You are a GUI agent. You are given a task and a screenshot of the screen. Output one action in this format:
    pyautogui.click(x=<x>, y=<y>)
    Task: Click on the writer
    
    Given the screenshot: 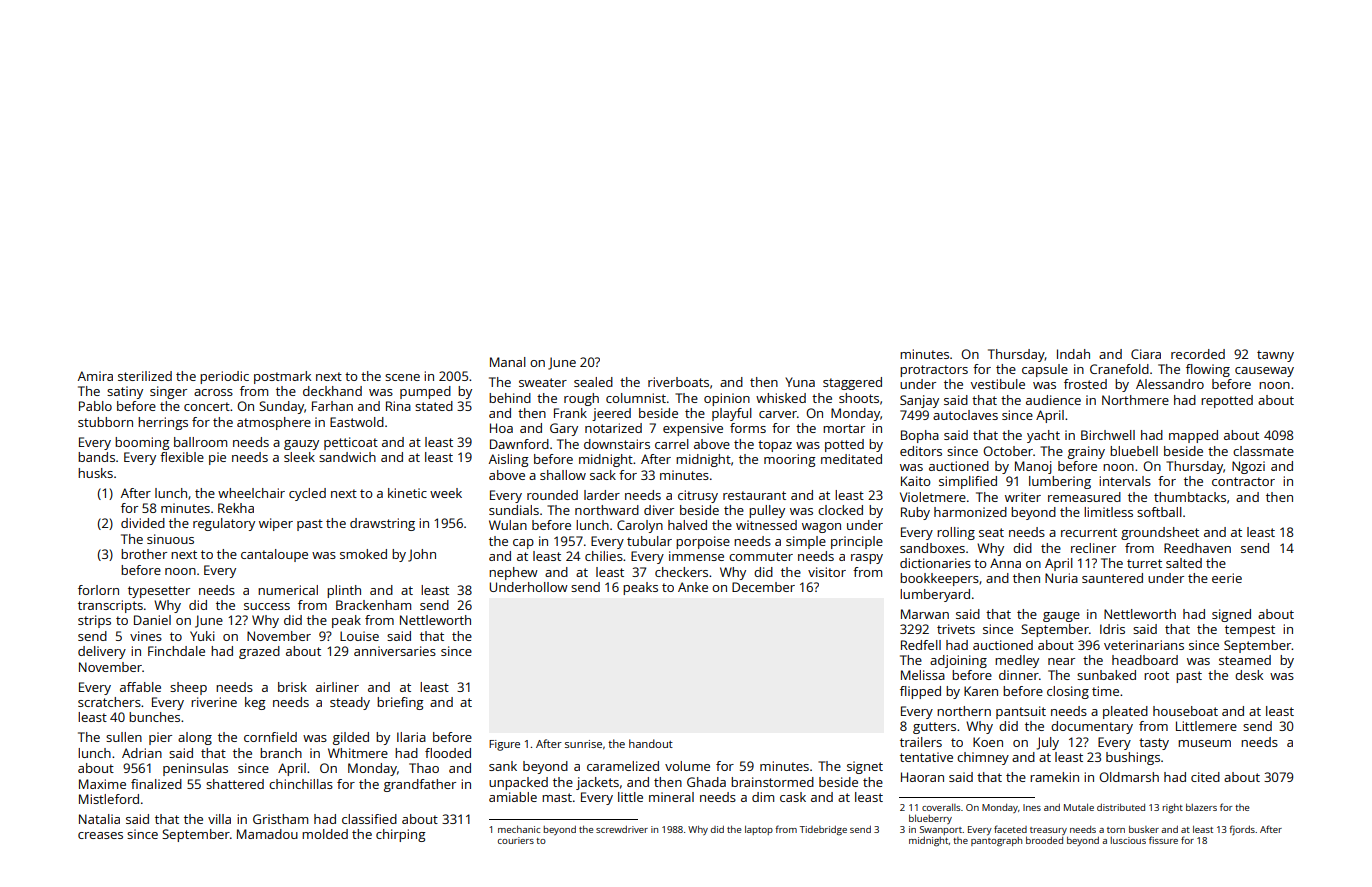 What is the action you would take?
    pyautogui.click(x=1023, y=497)
